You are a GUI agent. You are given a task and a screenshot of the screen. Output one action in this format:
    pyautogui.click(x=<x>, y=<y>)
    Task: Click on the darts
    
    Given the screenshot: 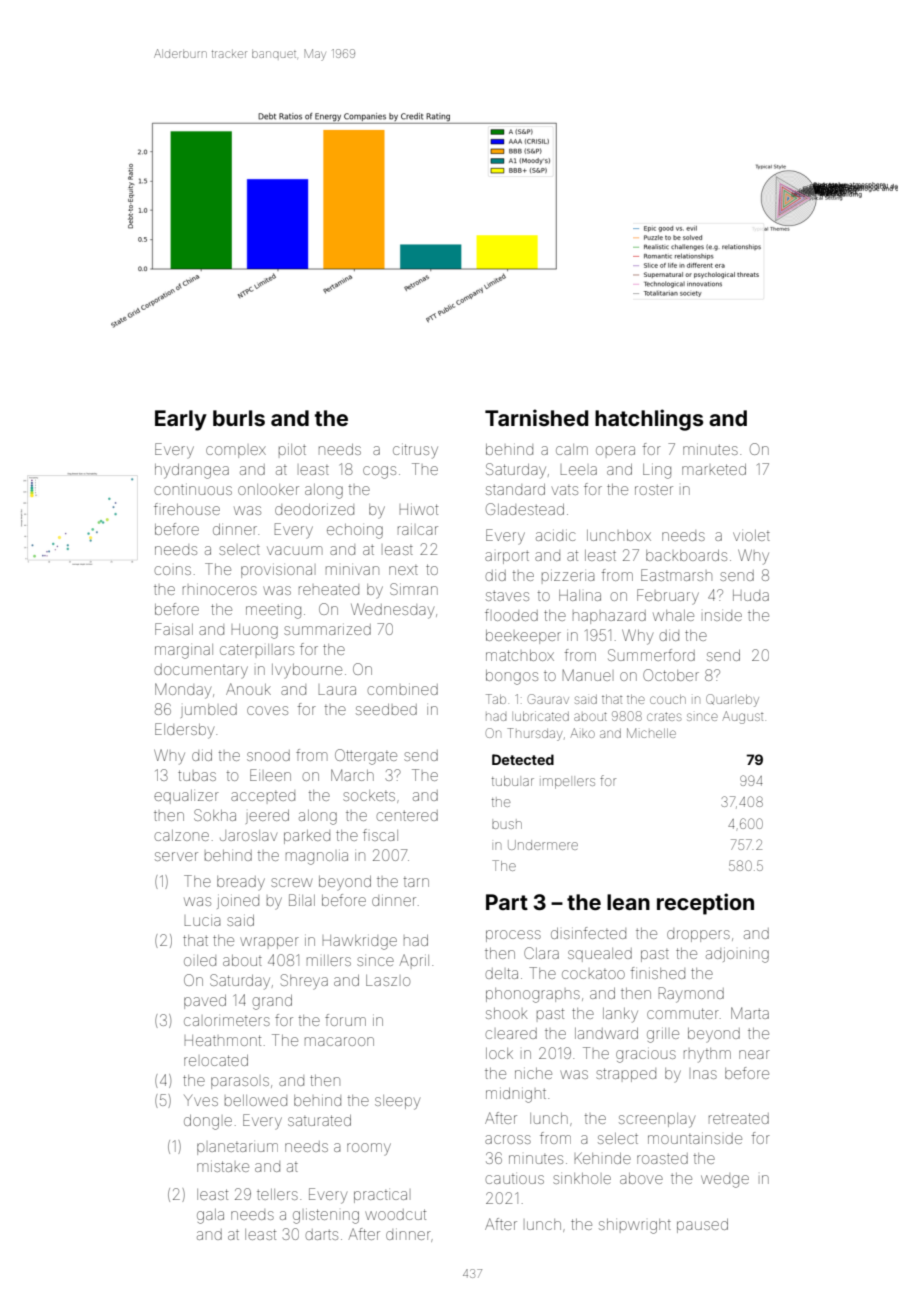 What is the action you would take?
    pyautogui.click(x=321, y=1234)
